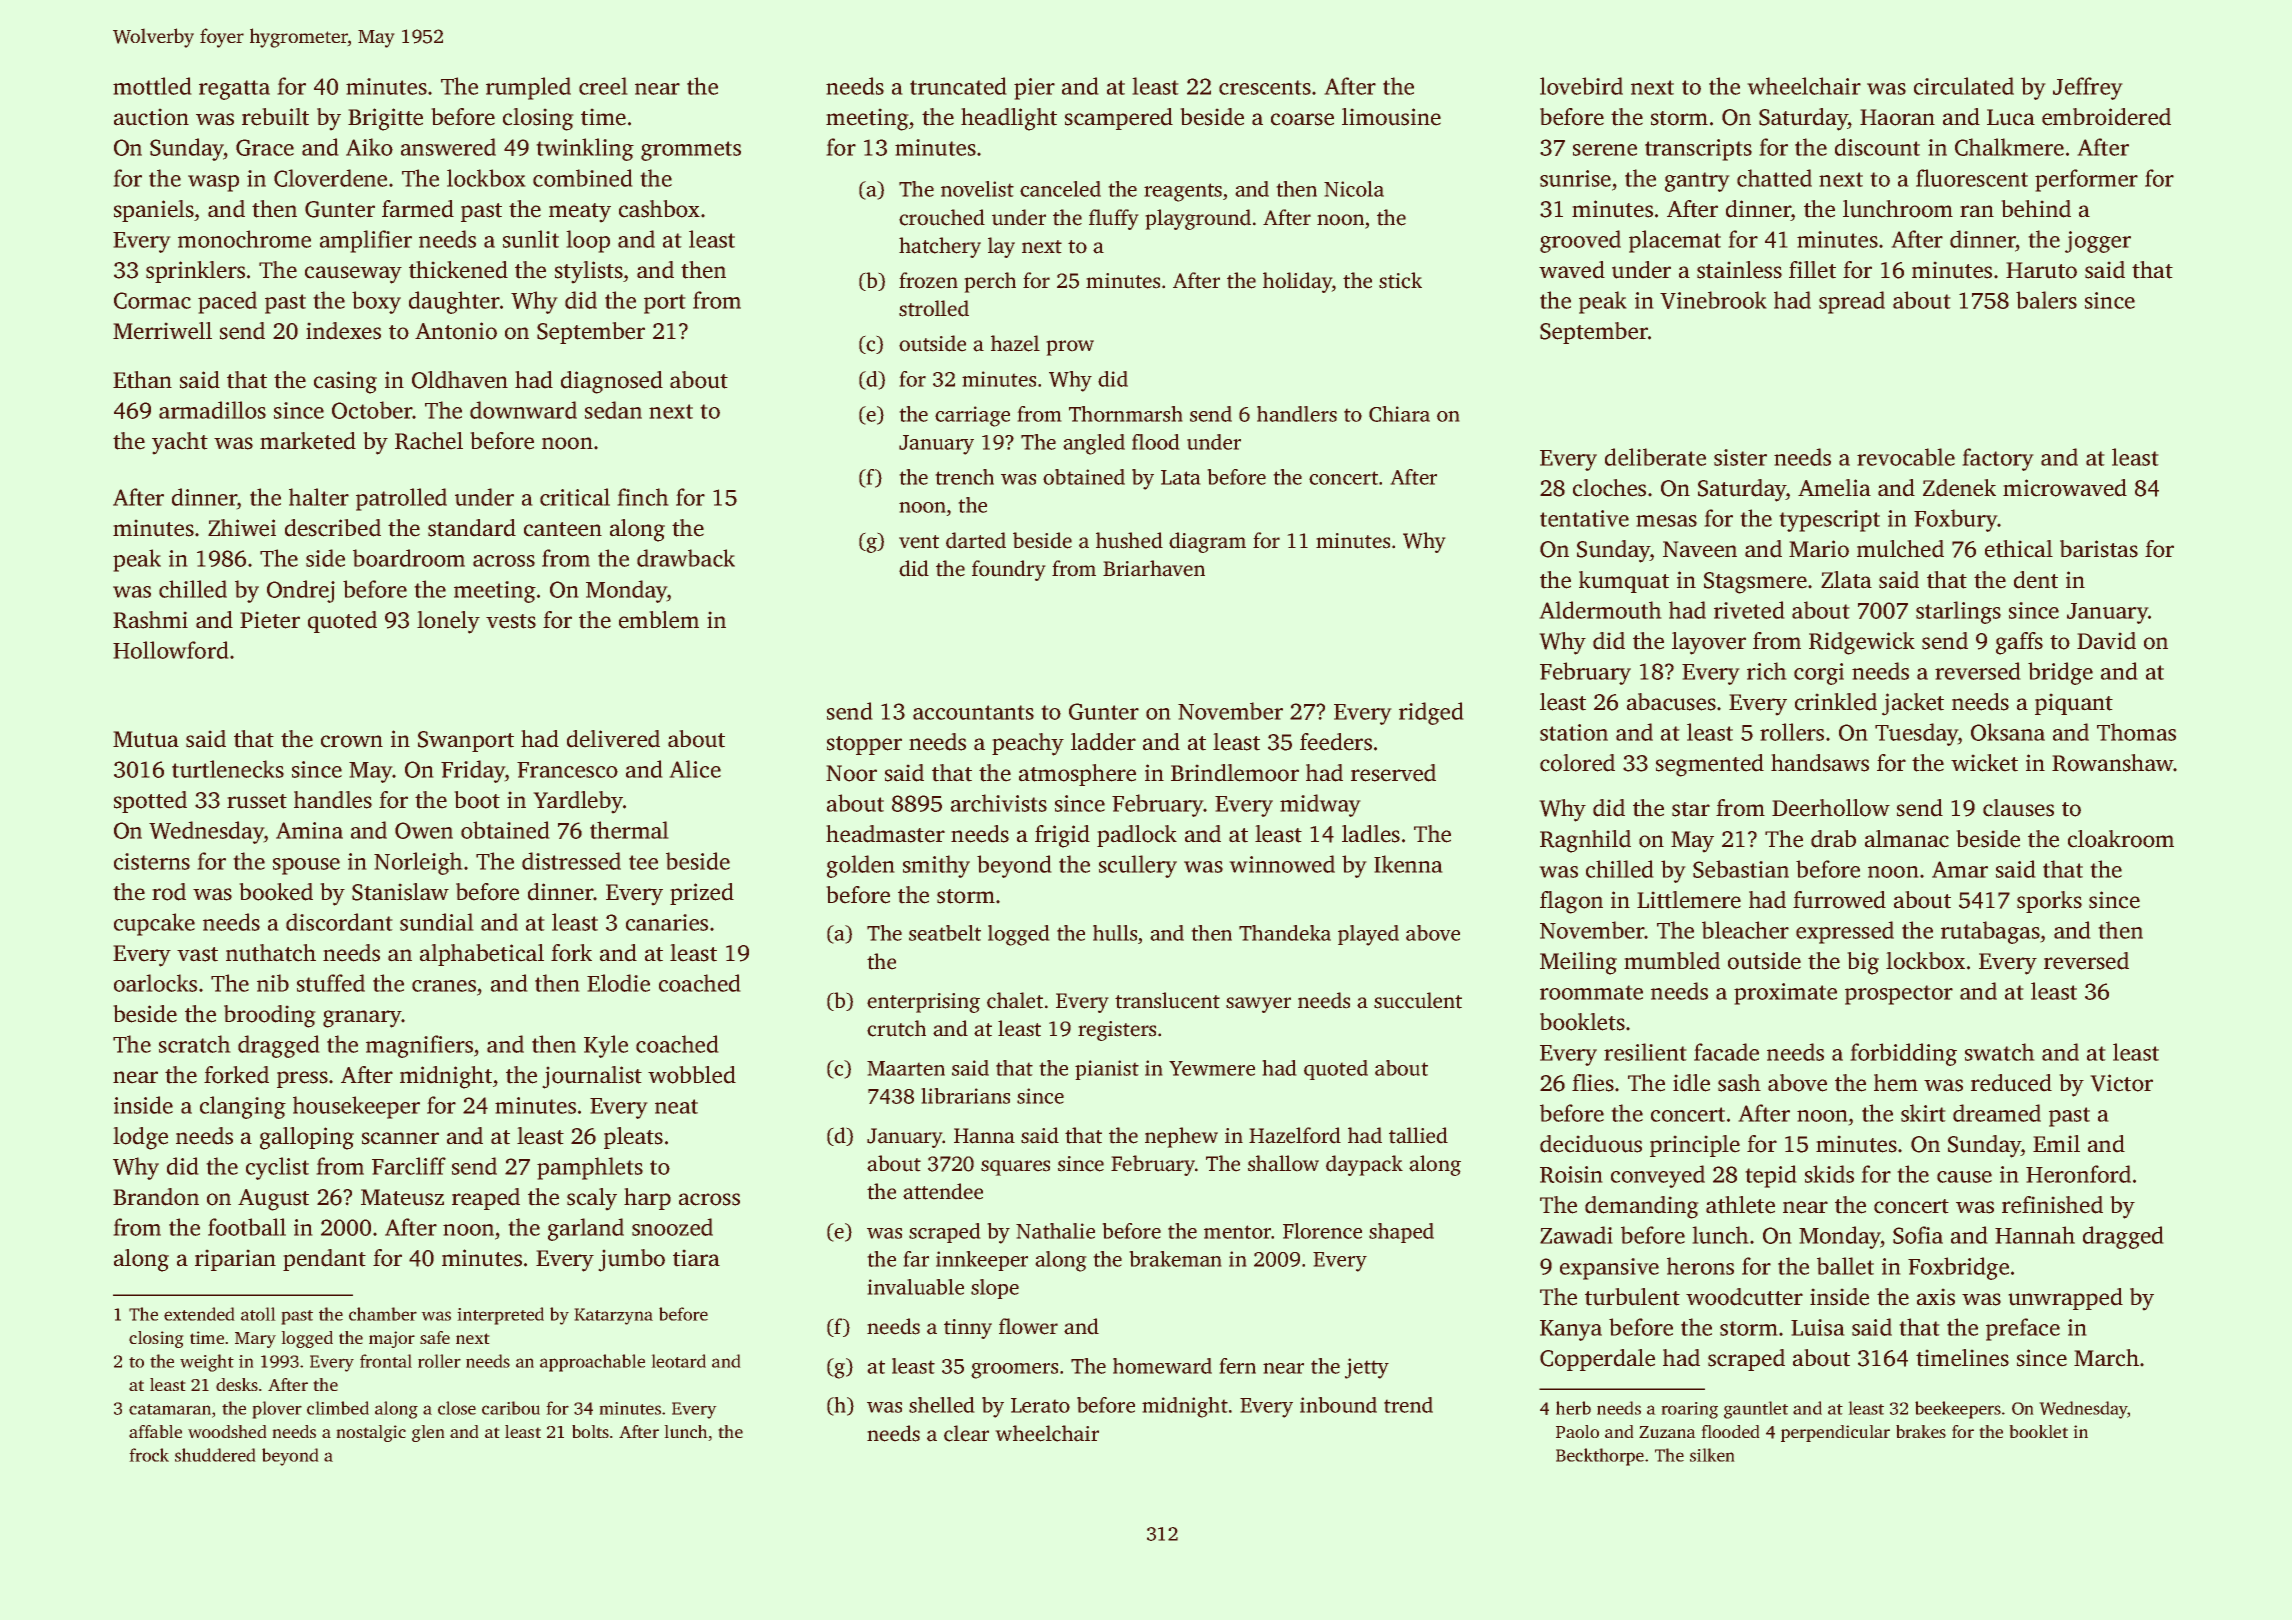  What do you see at coordinates (1399, 414) in the image?
I see `Chiara` at bounding box center [1399, 414].
